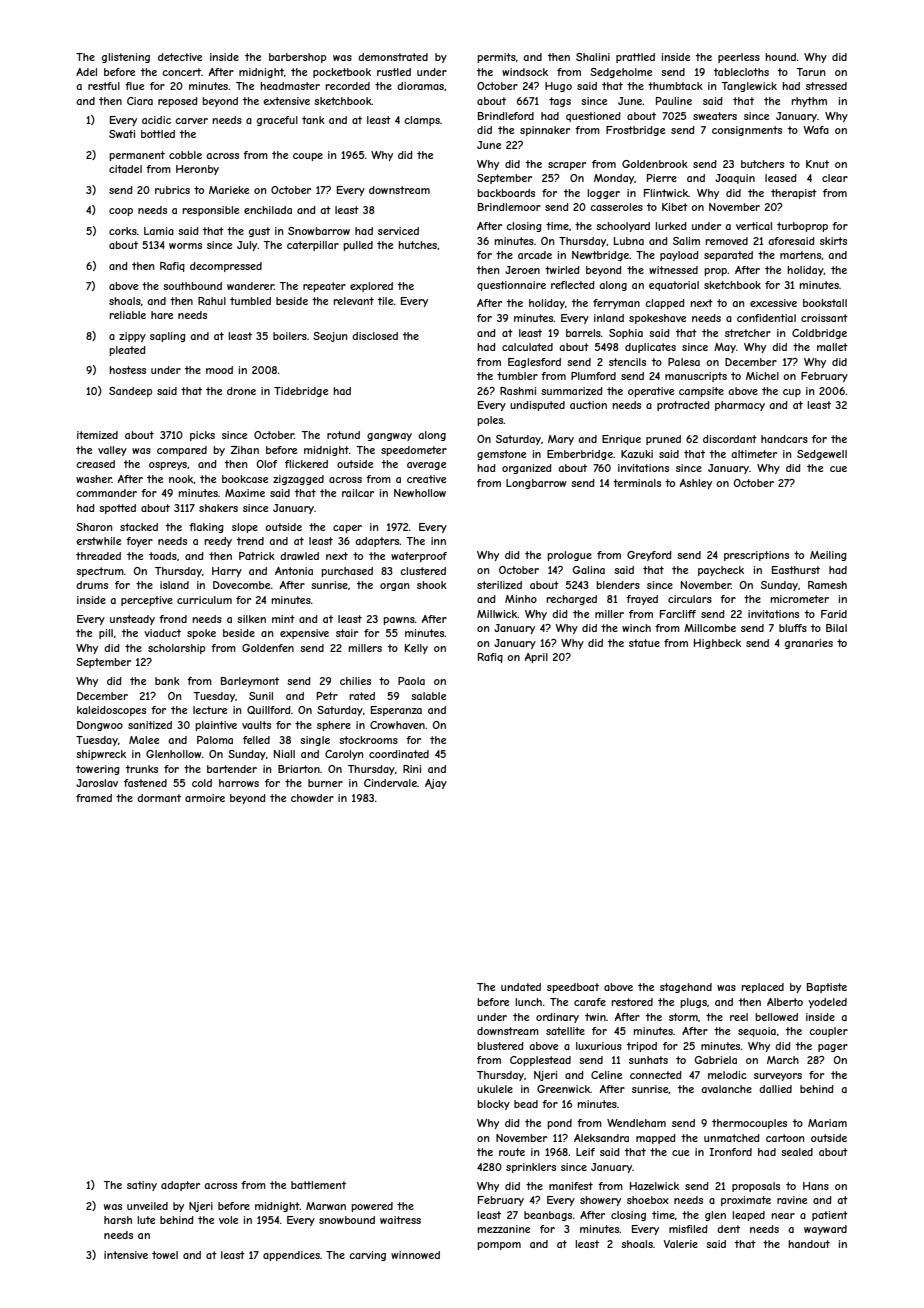 Image resolution: width=924 pixels, height=1308 pixels. Describe the element at coordinates (780, 57) in the screenshot. I see `hound` at that location.
